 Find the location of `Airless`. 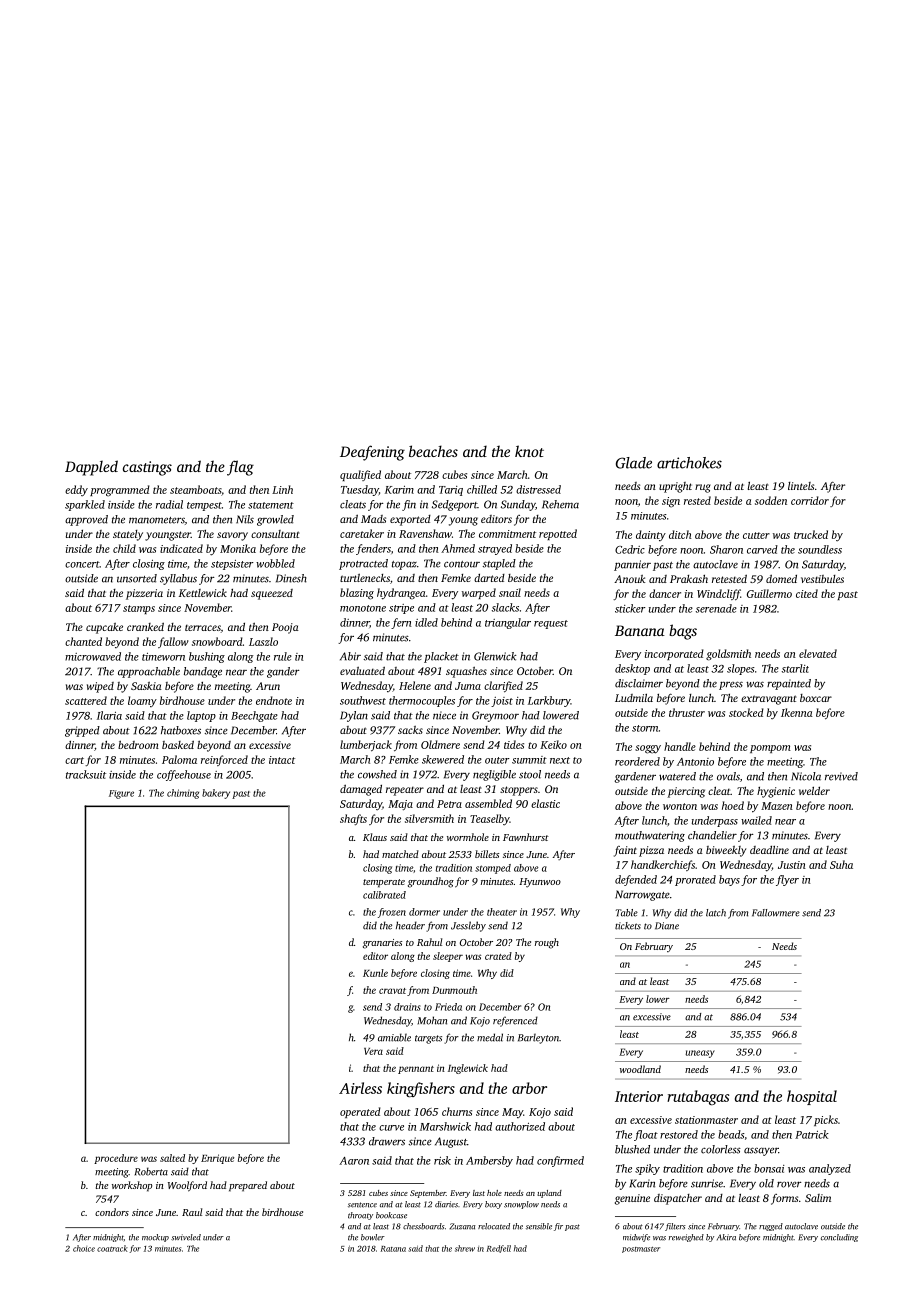

Airless is located at coordinates (360, 1088).
